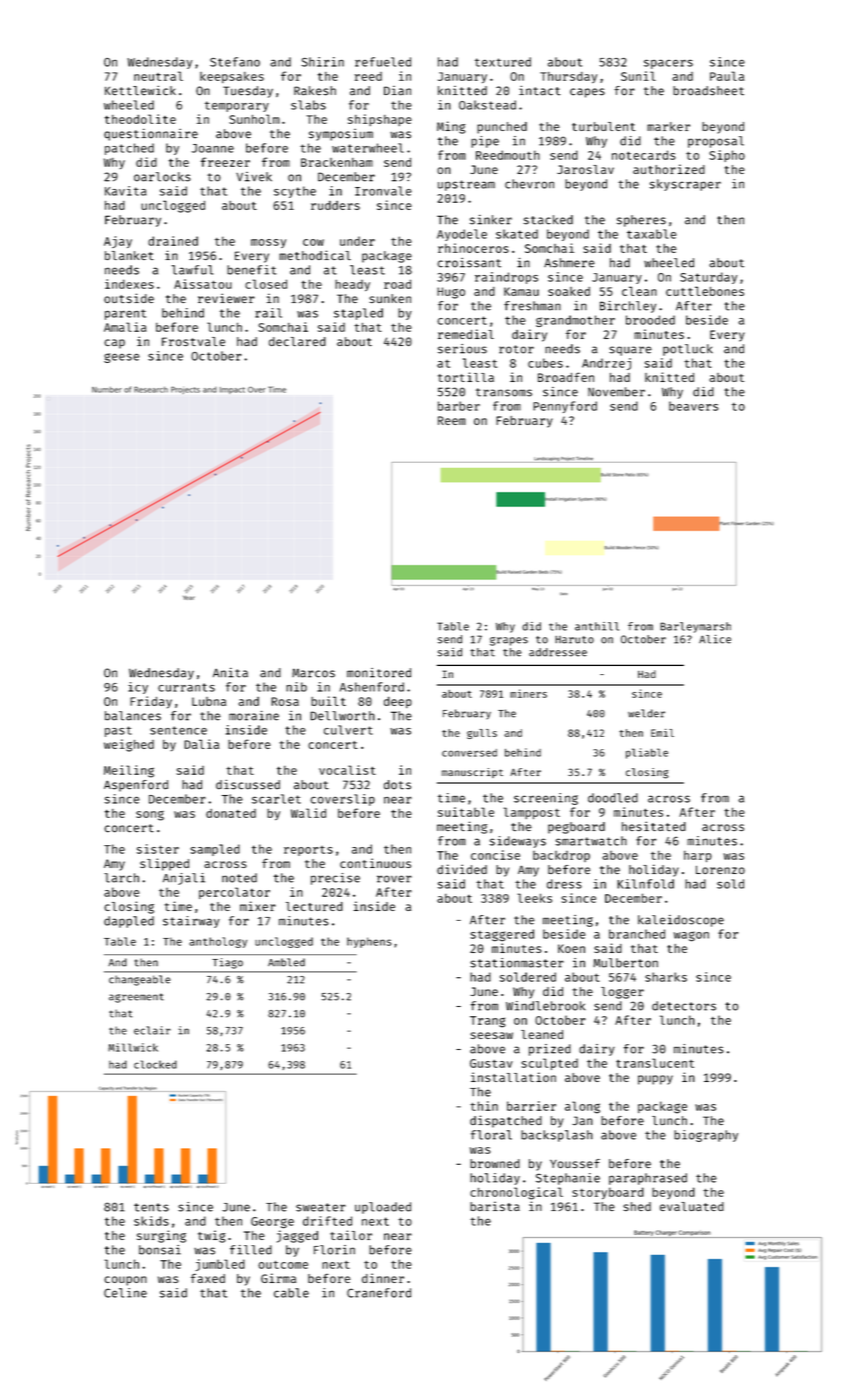  I want to click on Craneford, so click(379, 1293).
